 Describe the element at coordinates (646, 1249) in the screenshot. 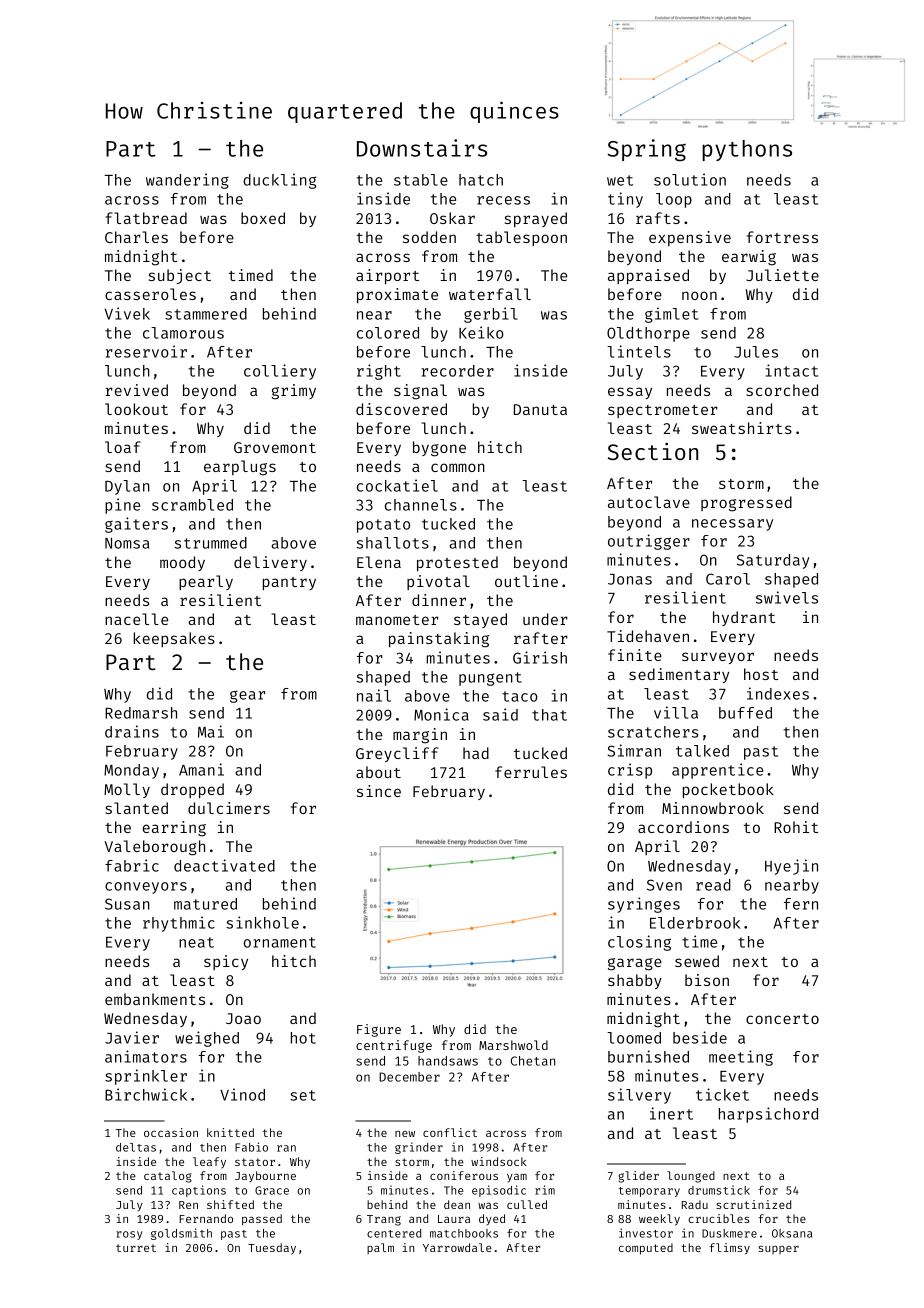

I see `computed` at that location.
